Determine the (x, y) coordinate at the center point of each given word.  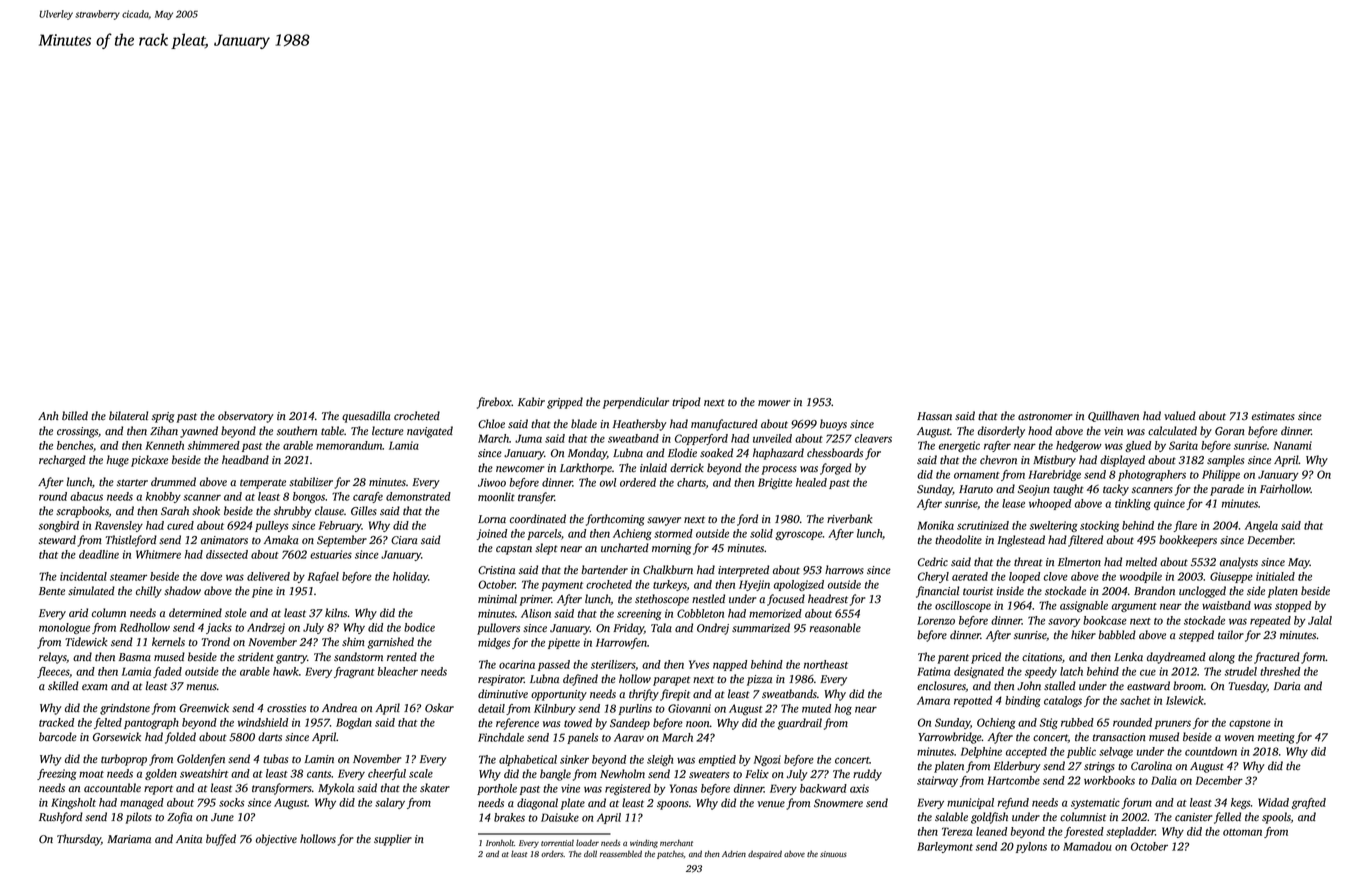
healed (811, 482)
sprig (163, 417)
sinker (574, 759)
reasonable (835, 628)
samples (1225, 461)
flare (1185, 526)
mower (774, 403)
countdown (1211, 751)
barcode (58, 736)
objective (276, 840)
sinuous (833, 854)
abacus (86, 496)
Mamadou (1087, 846)
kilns (336, 612)
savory (1064, 622)
